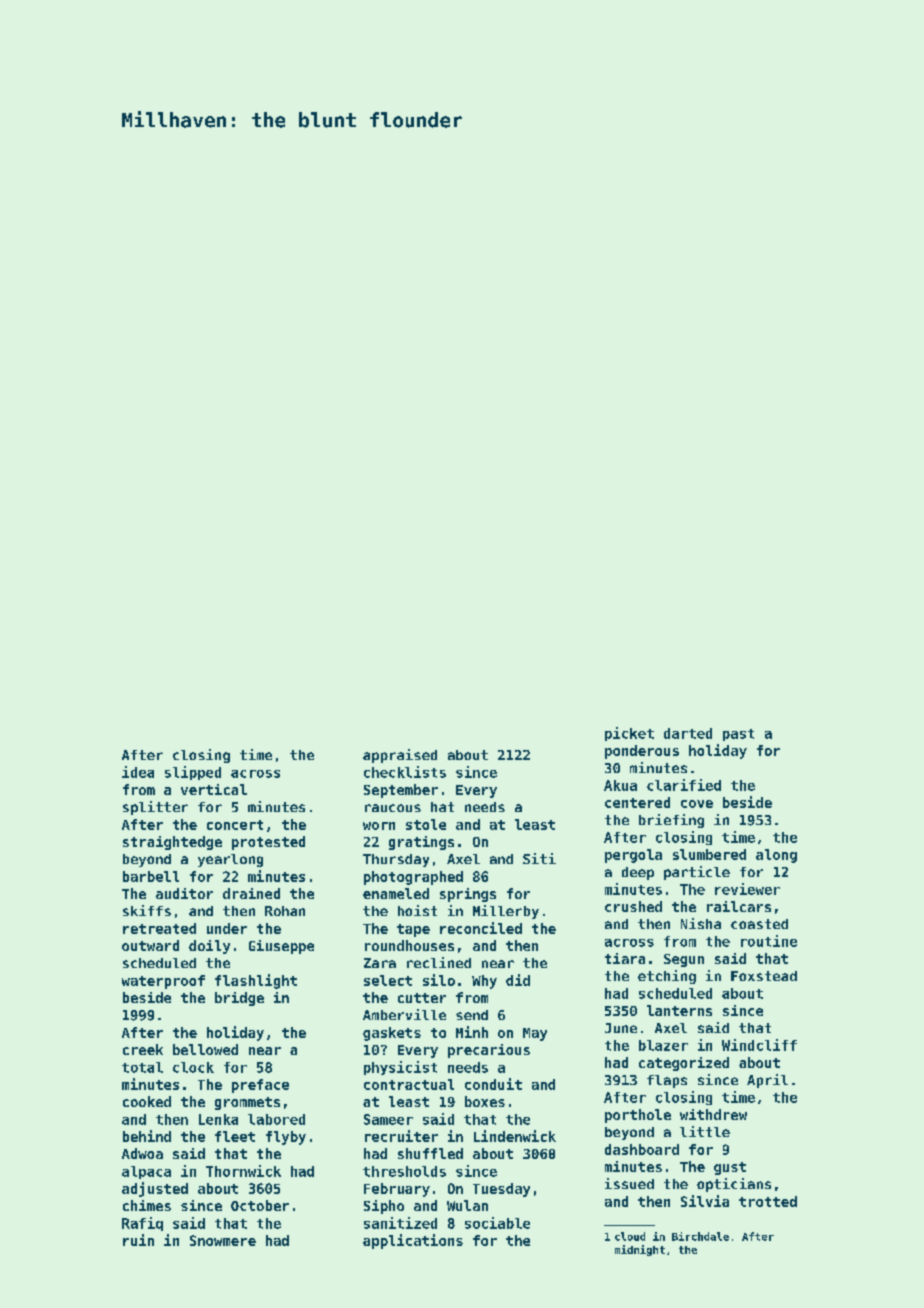 Image resolution: width=924 pixels, height=1308 pixels. What do you see at coordinates (155, 808) in the image?
I see `splitter` at bounding box center [155, 808].
